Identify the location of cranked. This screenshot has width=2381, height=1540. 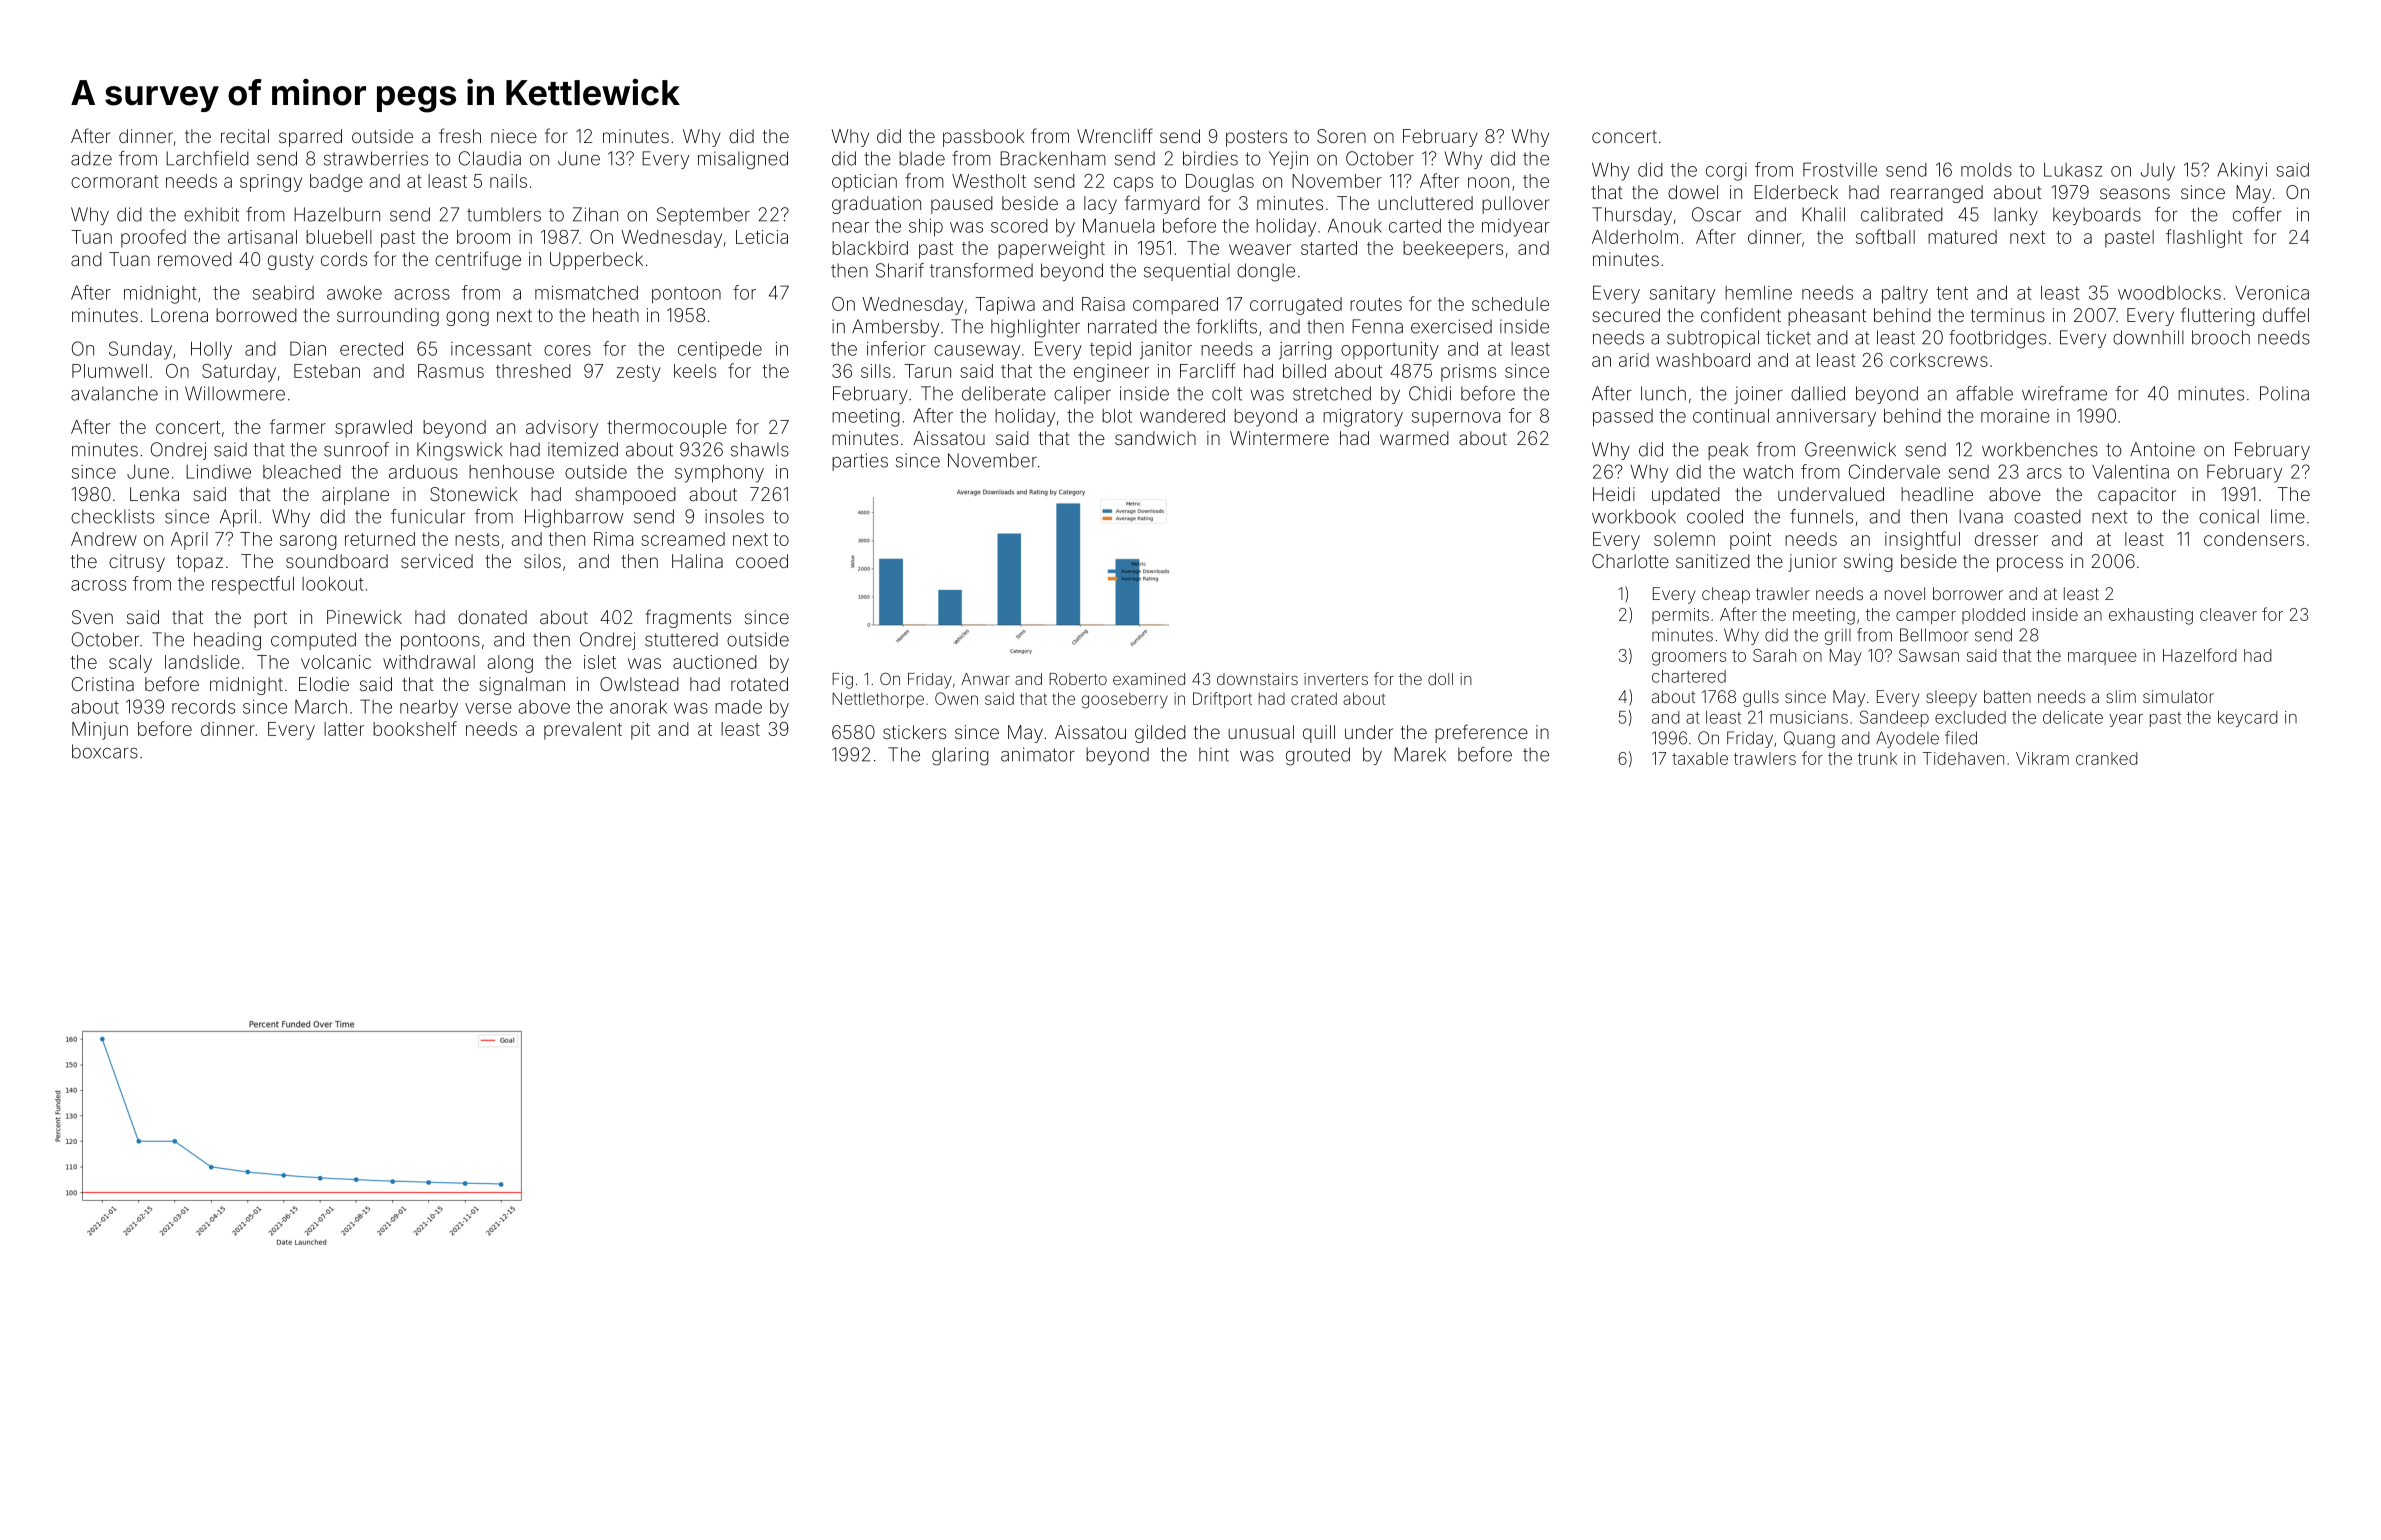
(2107, 758).
